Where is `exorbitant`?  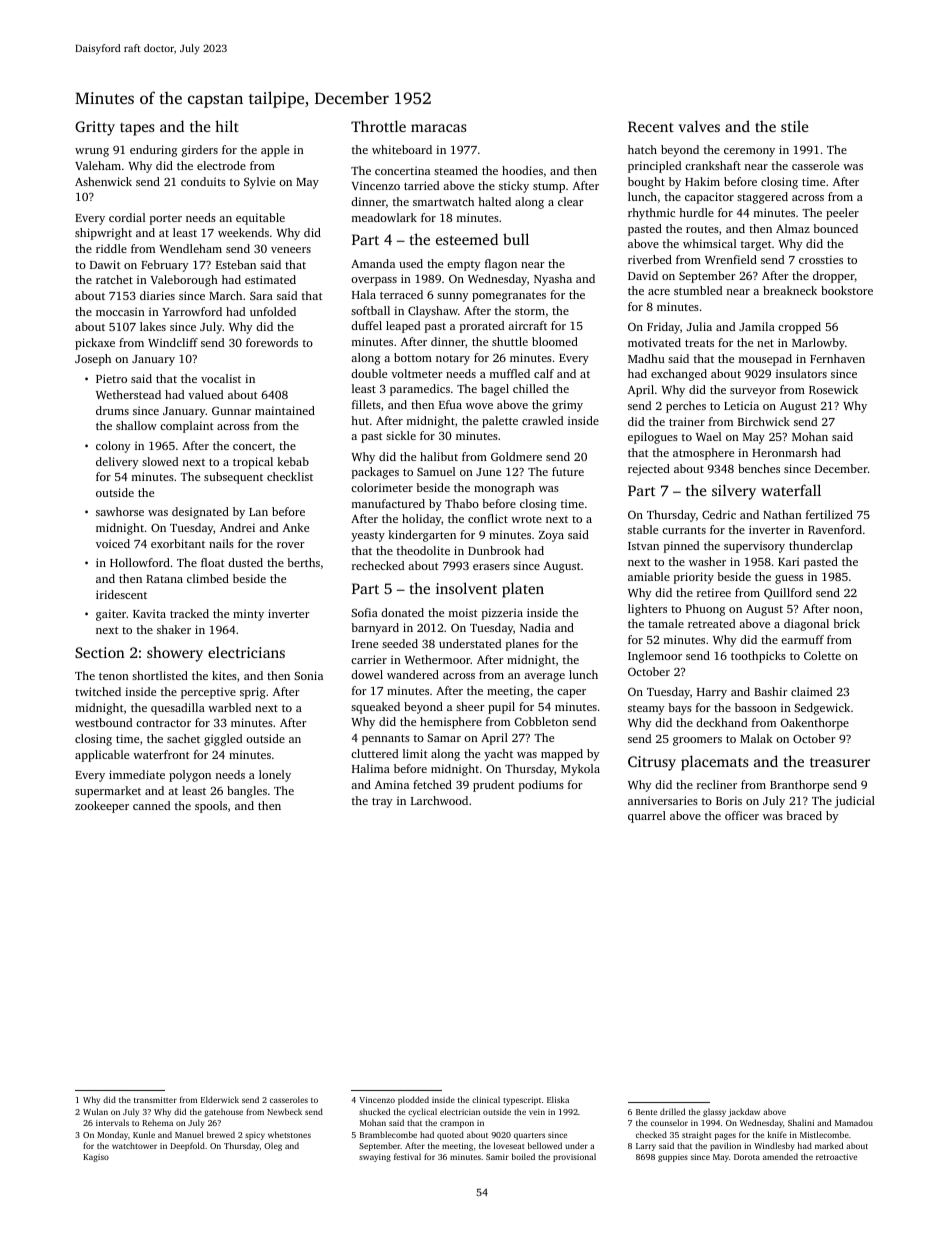
exorbitant is located at coordinates (178, 543).
